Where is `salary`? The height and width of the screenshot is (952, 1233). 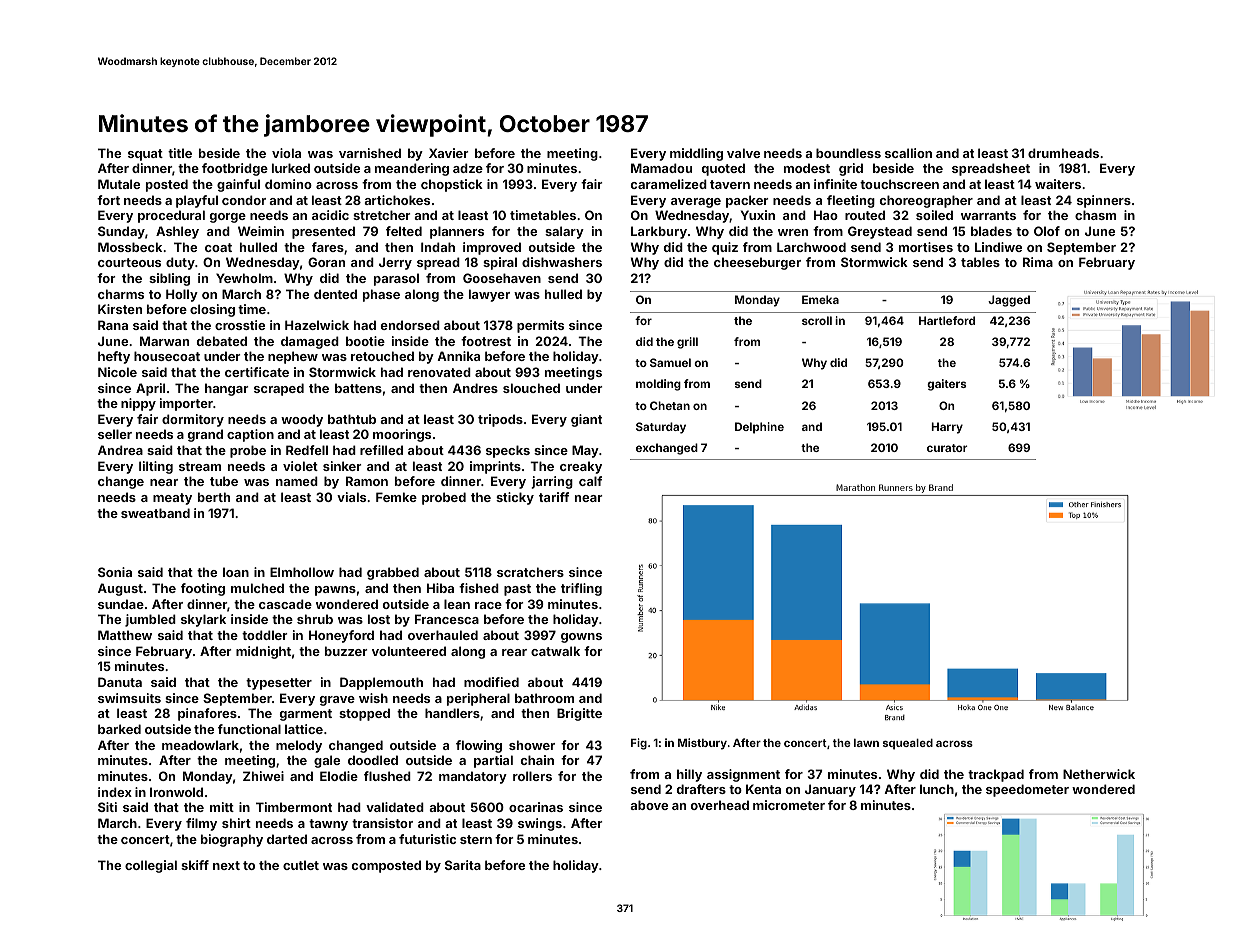 salary is located at coordinates (564, 232).
